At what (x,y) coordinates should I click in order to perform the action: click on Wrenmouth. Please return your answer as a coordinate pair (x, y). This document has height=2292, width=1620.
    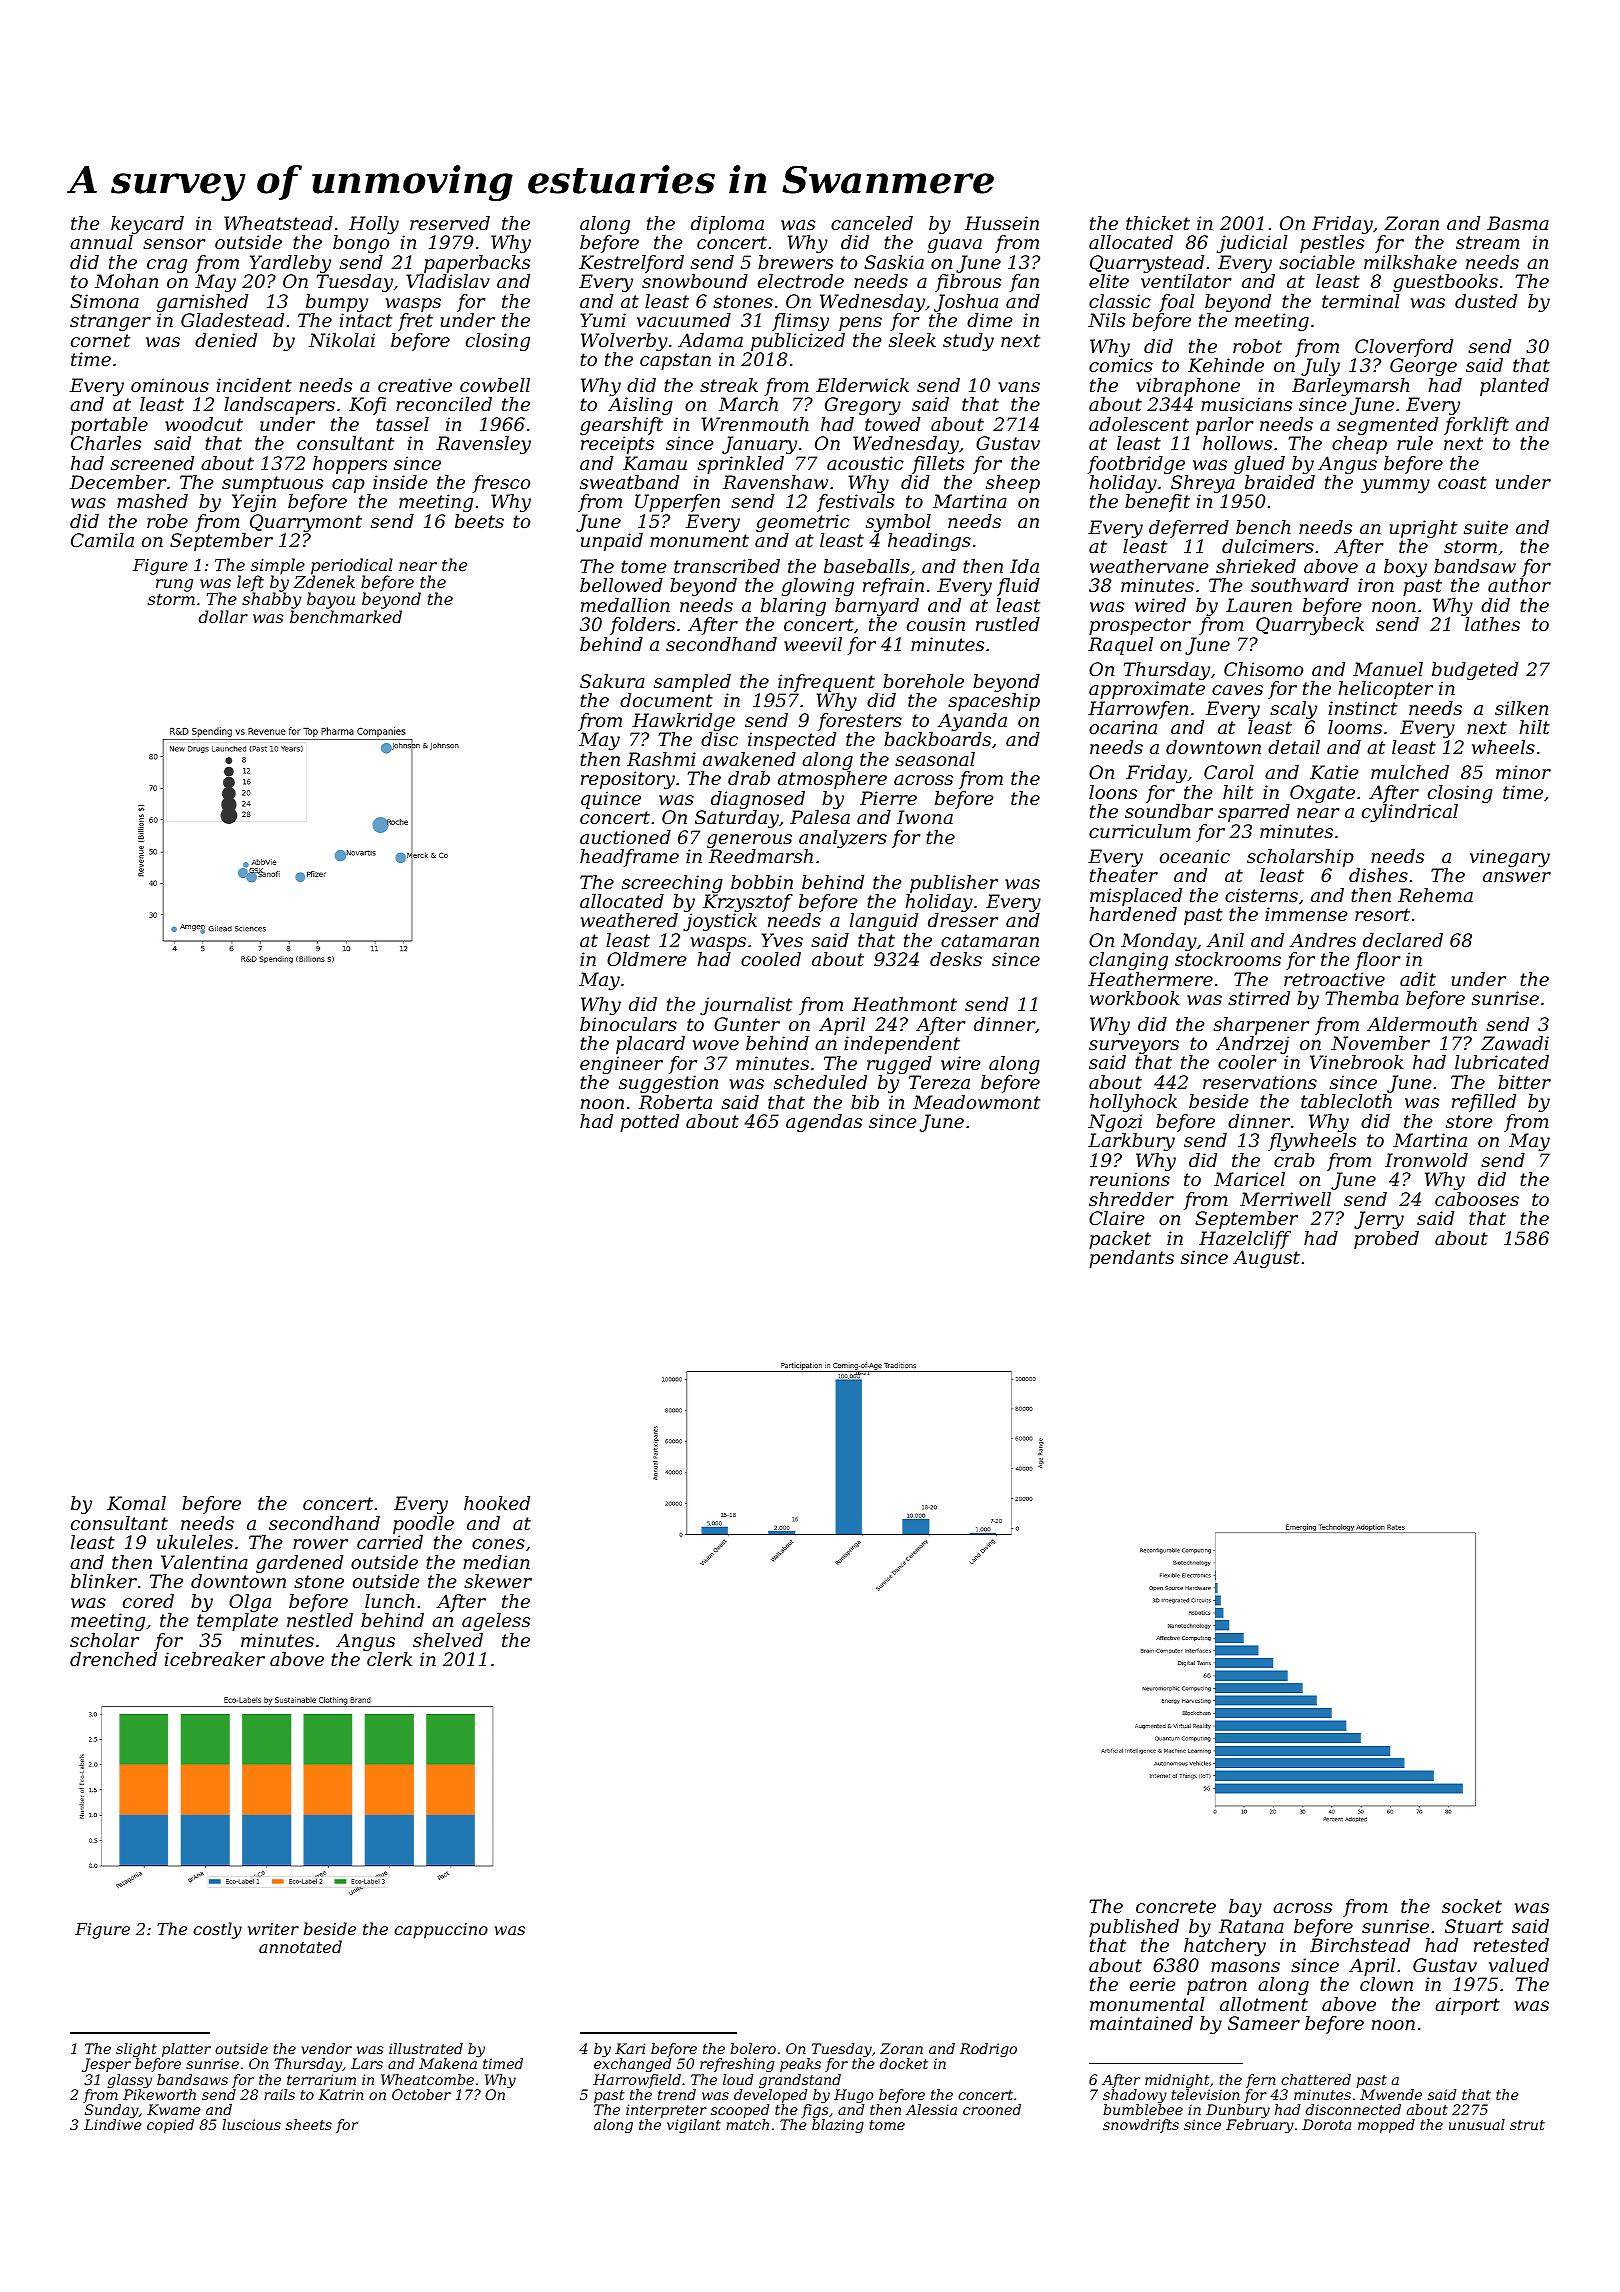
    Looking at the image, I should click on (755, 424).
